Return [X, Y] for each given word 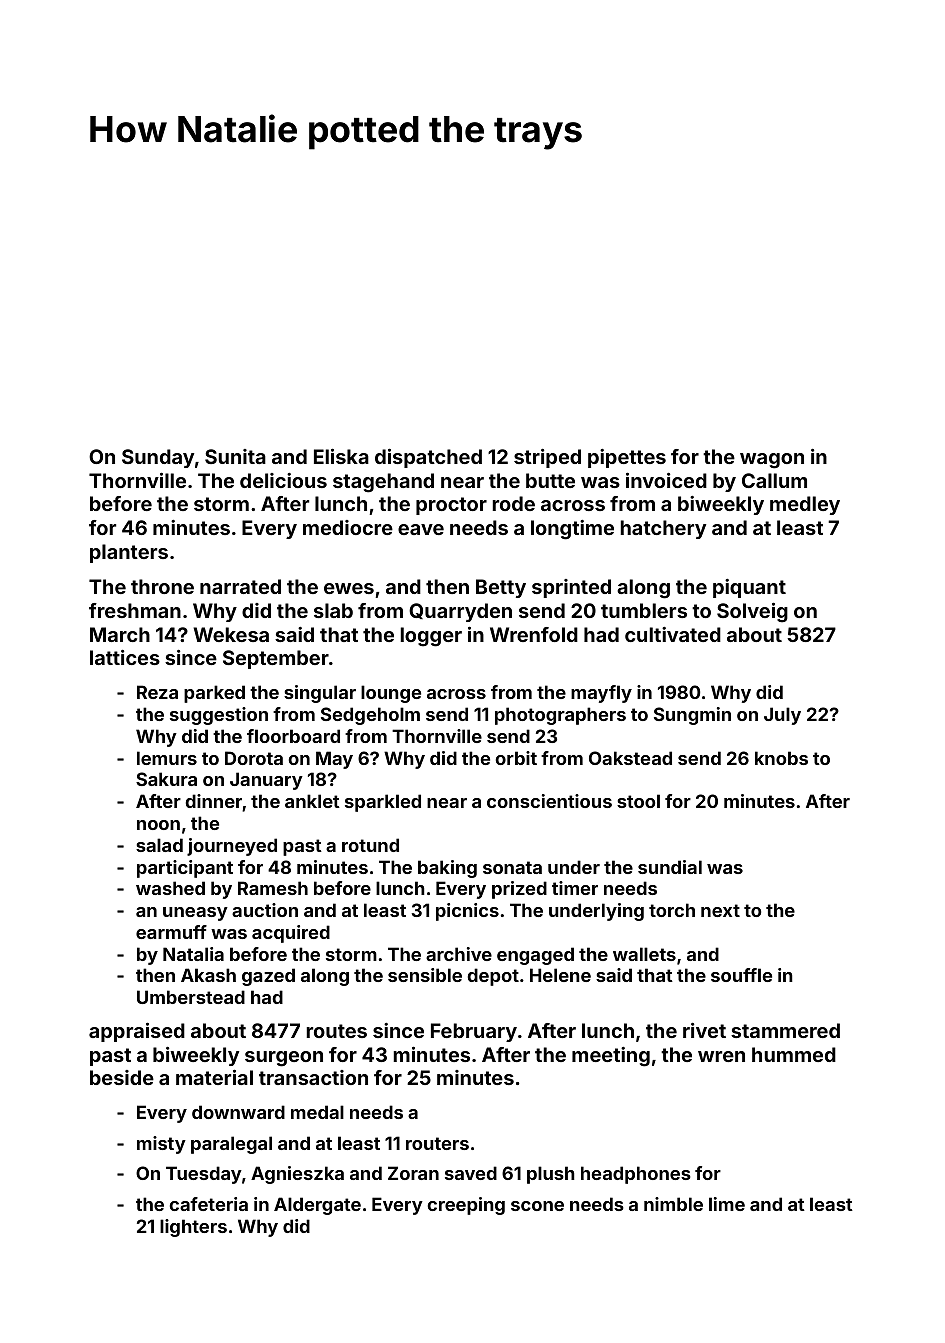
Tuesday [204, 1175]
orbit [516, 758]
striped [547, 458]
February [474, 1032]
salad [159, 845]
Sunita [235, 456]
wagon [772, 461]
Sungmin [692, 716]
